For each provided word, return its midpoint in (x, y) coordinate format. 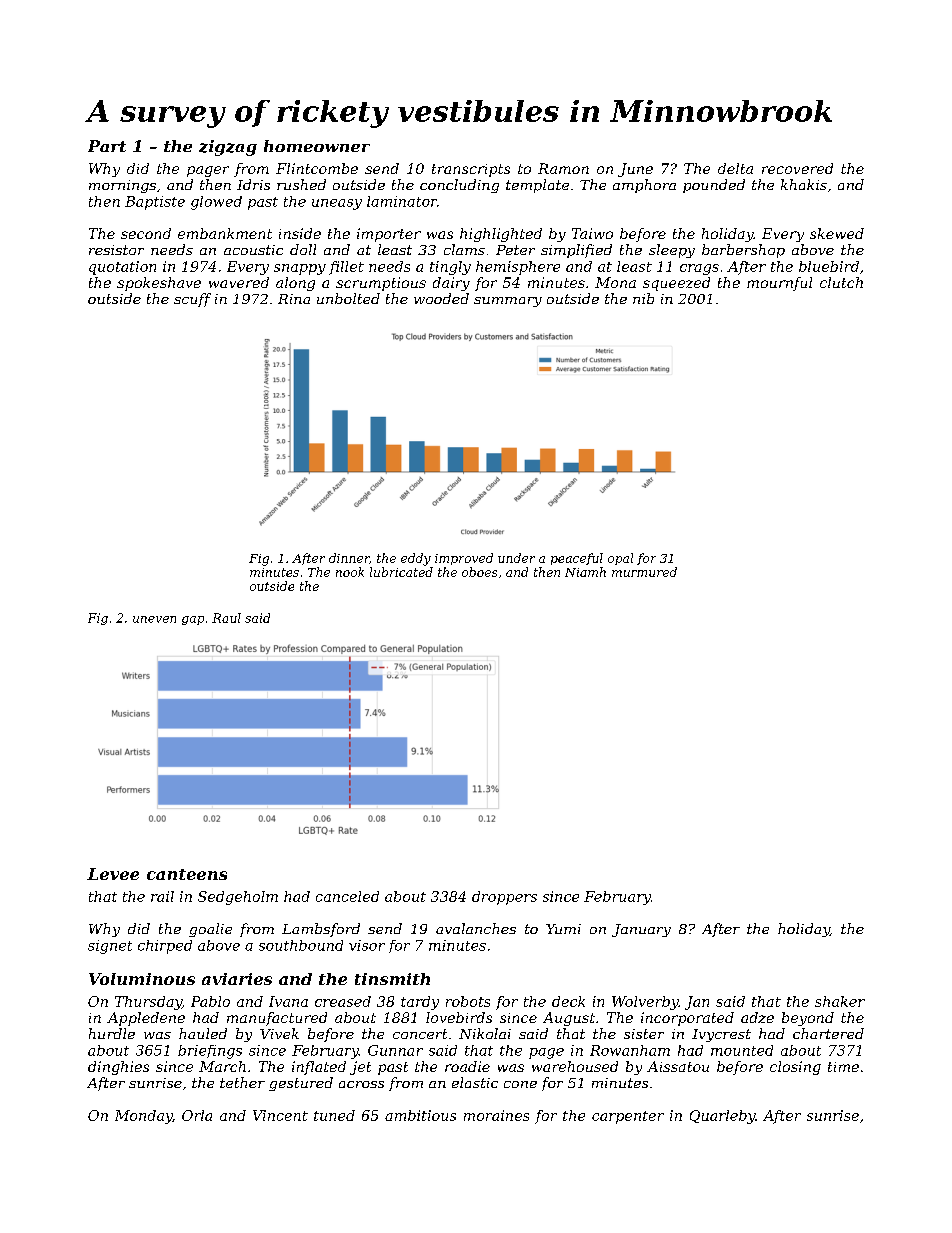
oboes (479, 572)
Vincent (280, 1115)
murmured (644, 572)
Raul (226, 618)
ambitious (420, 1115)
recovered (797, 168)
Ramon (563, 168)
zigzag (228, 148)
